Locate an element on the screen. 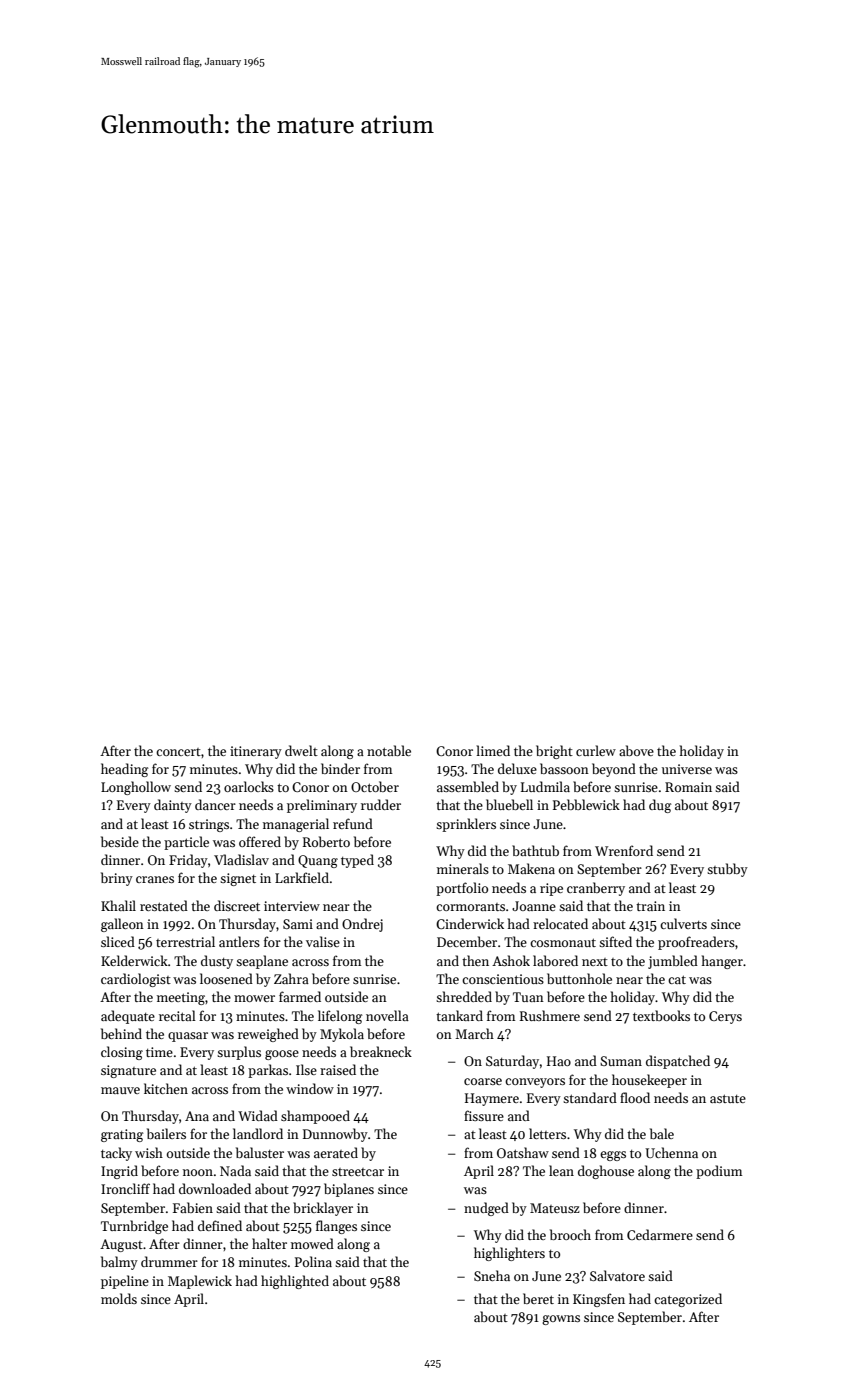  categorized is located at coordinates (688, 1300).
